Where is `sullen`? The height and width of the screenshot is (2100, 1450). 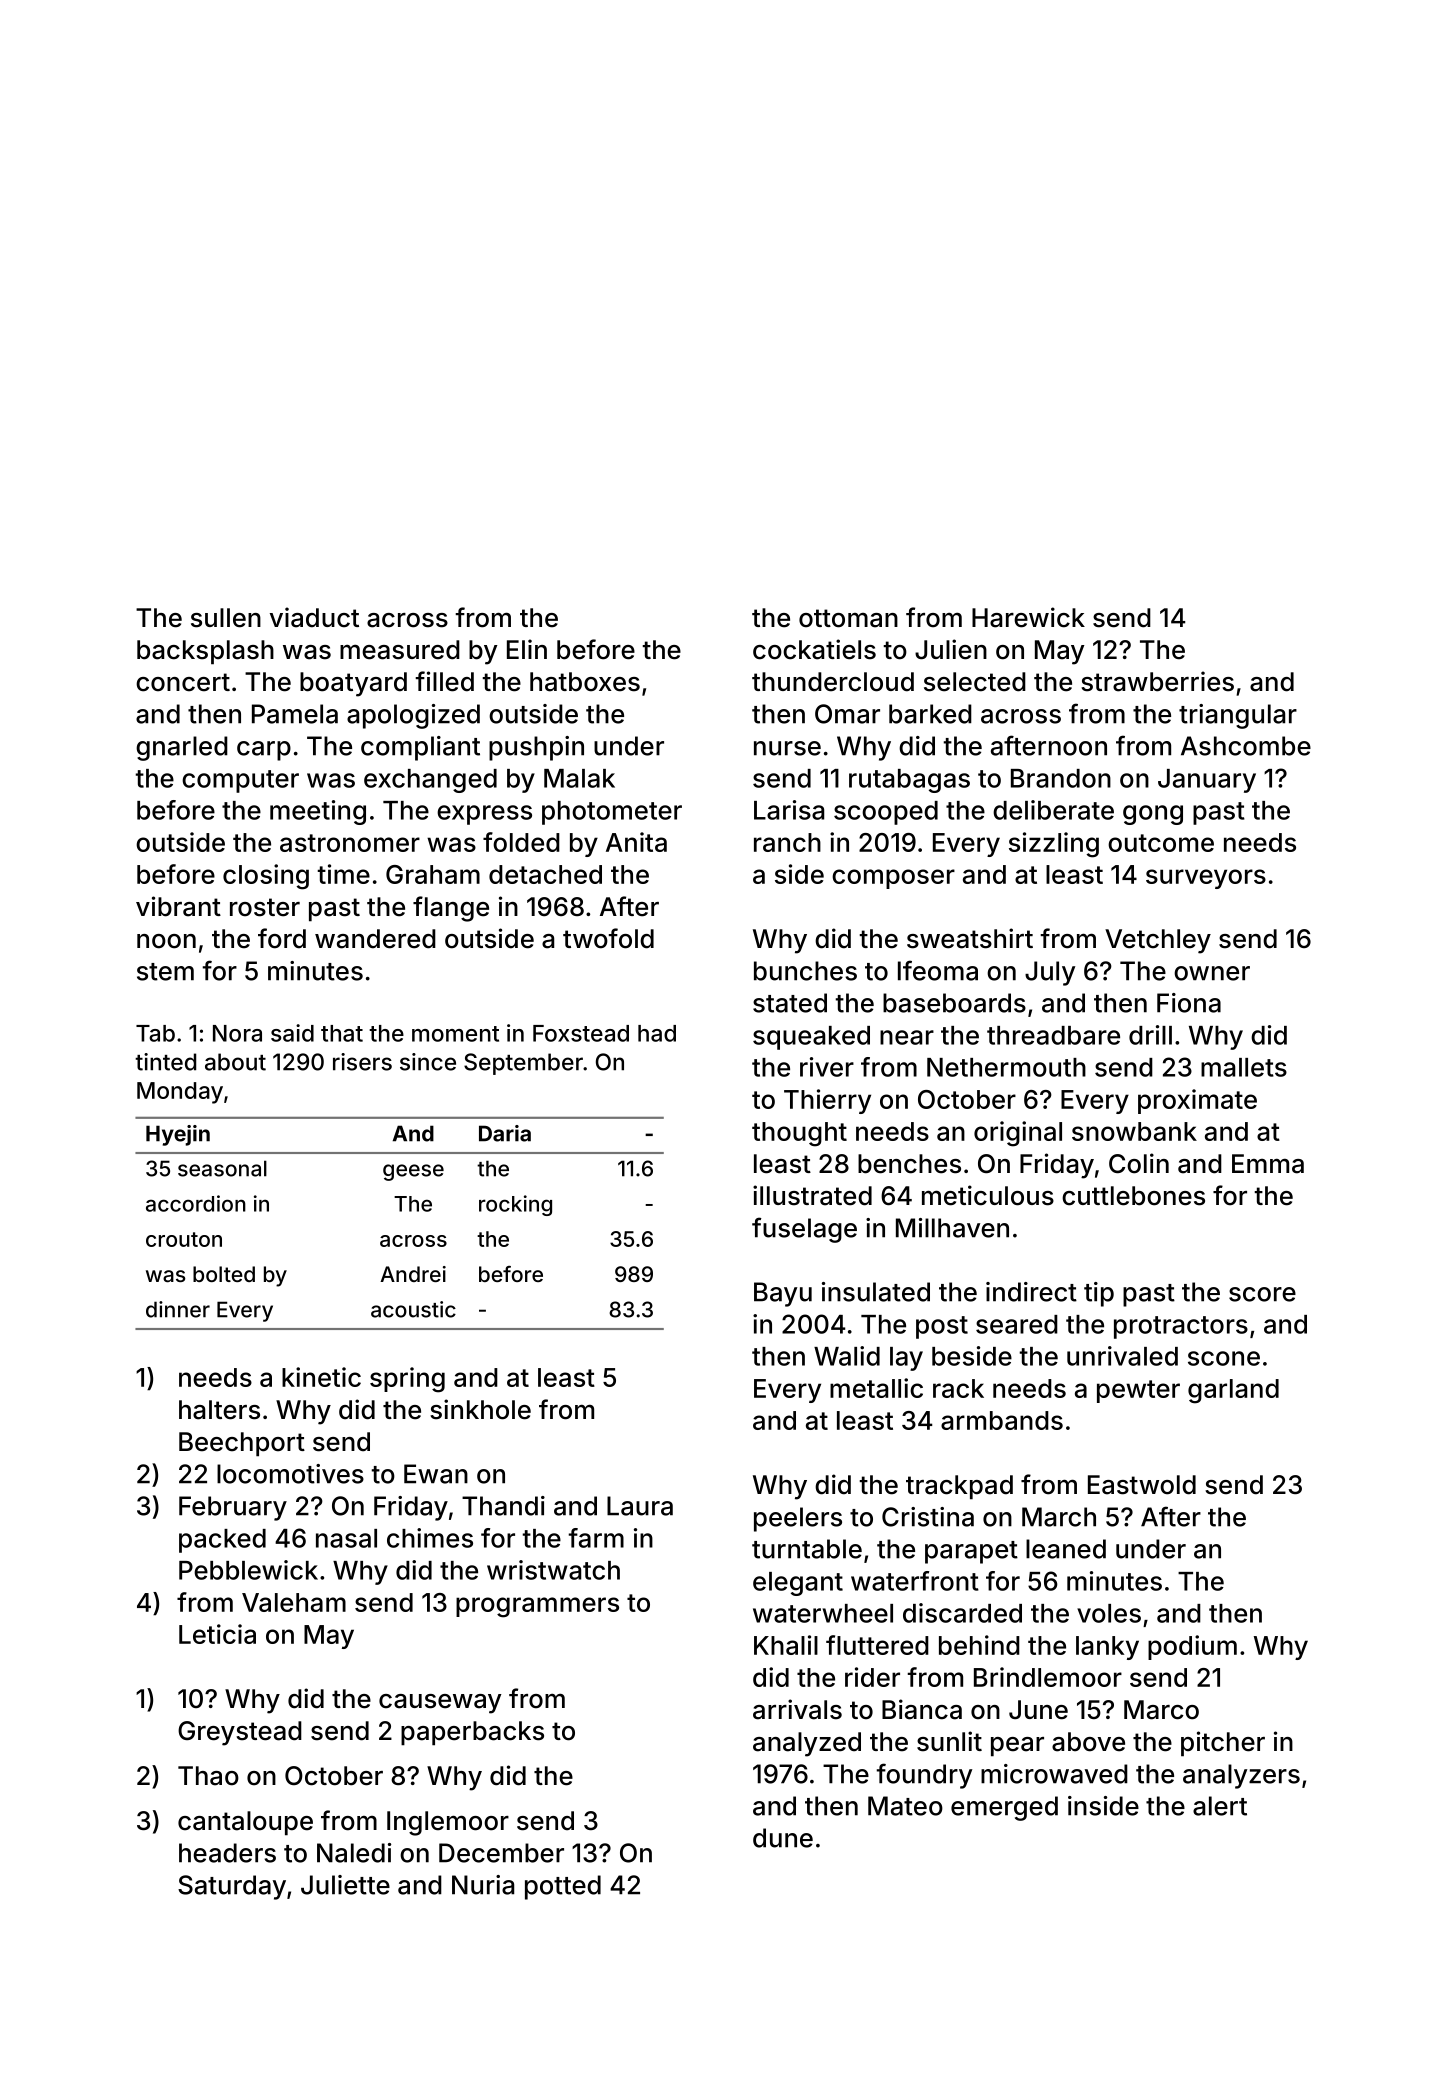
sullen is located at coordinates (226, 618).
